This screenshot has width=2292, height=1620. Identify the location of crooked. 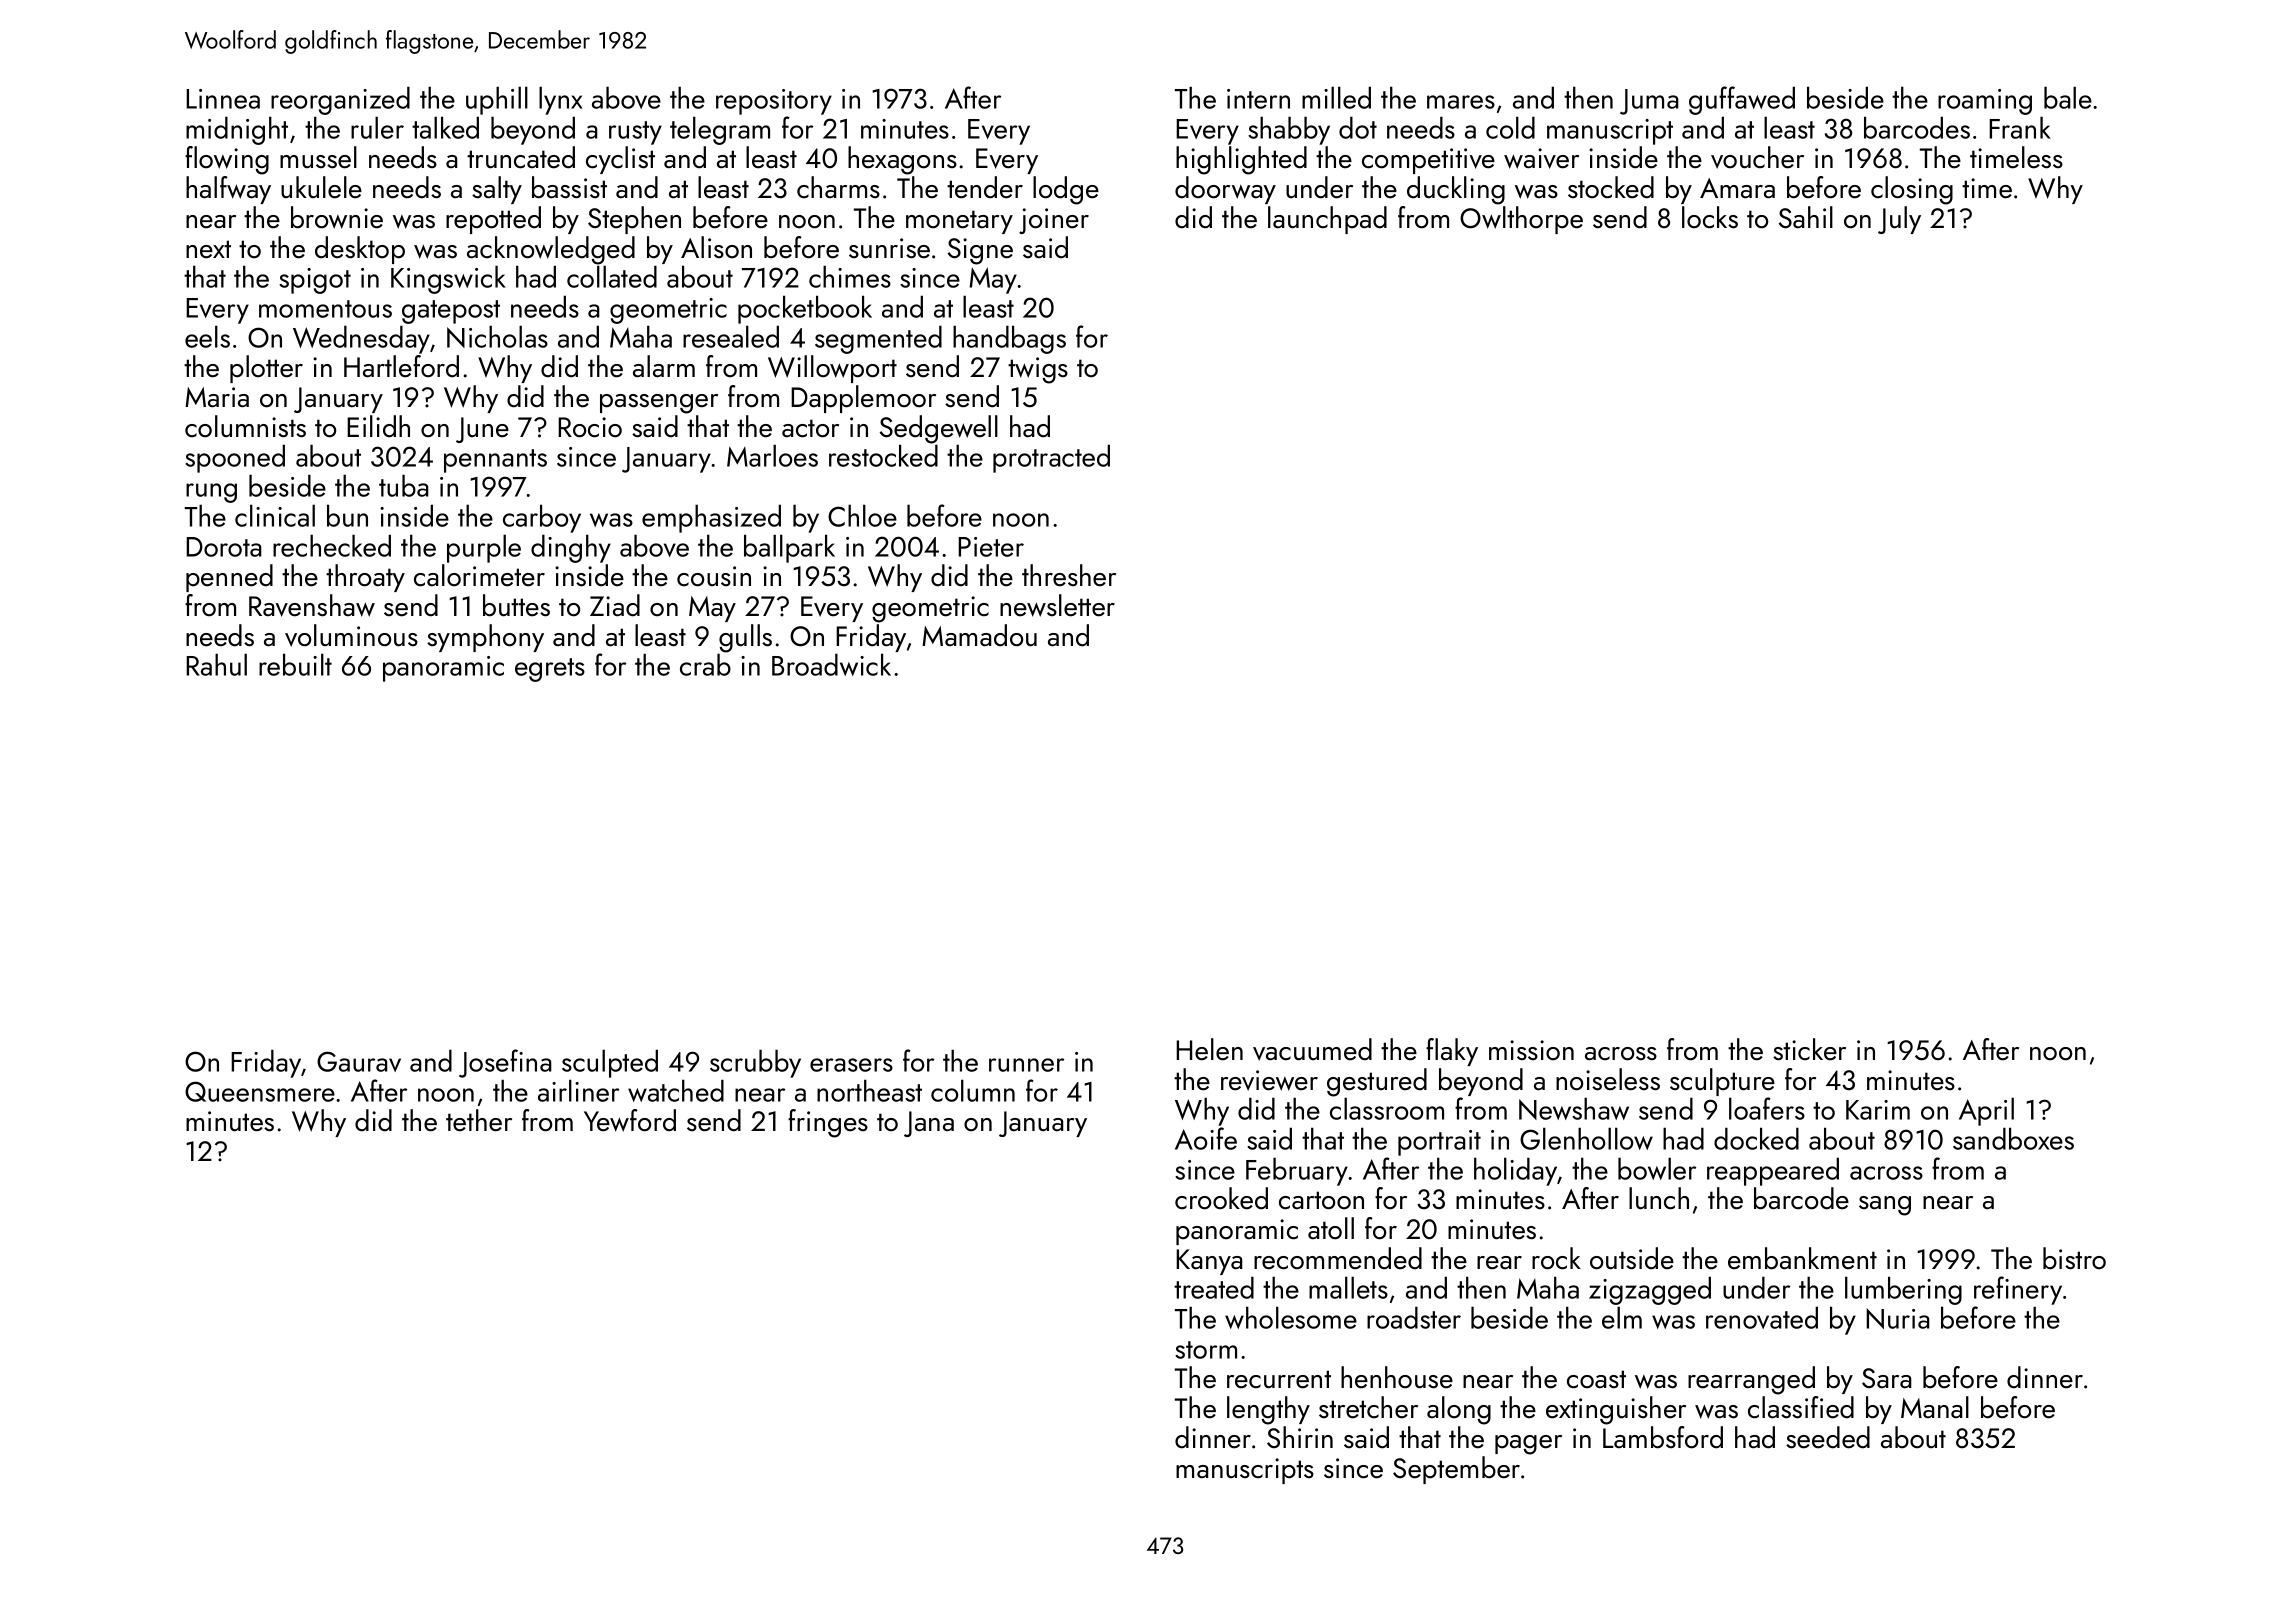
(1221, 1198).
